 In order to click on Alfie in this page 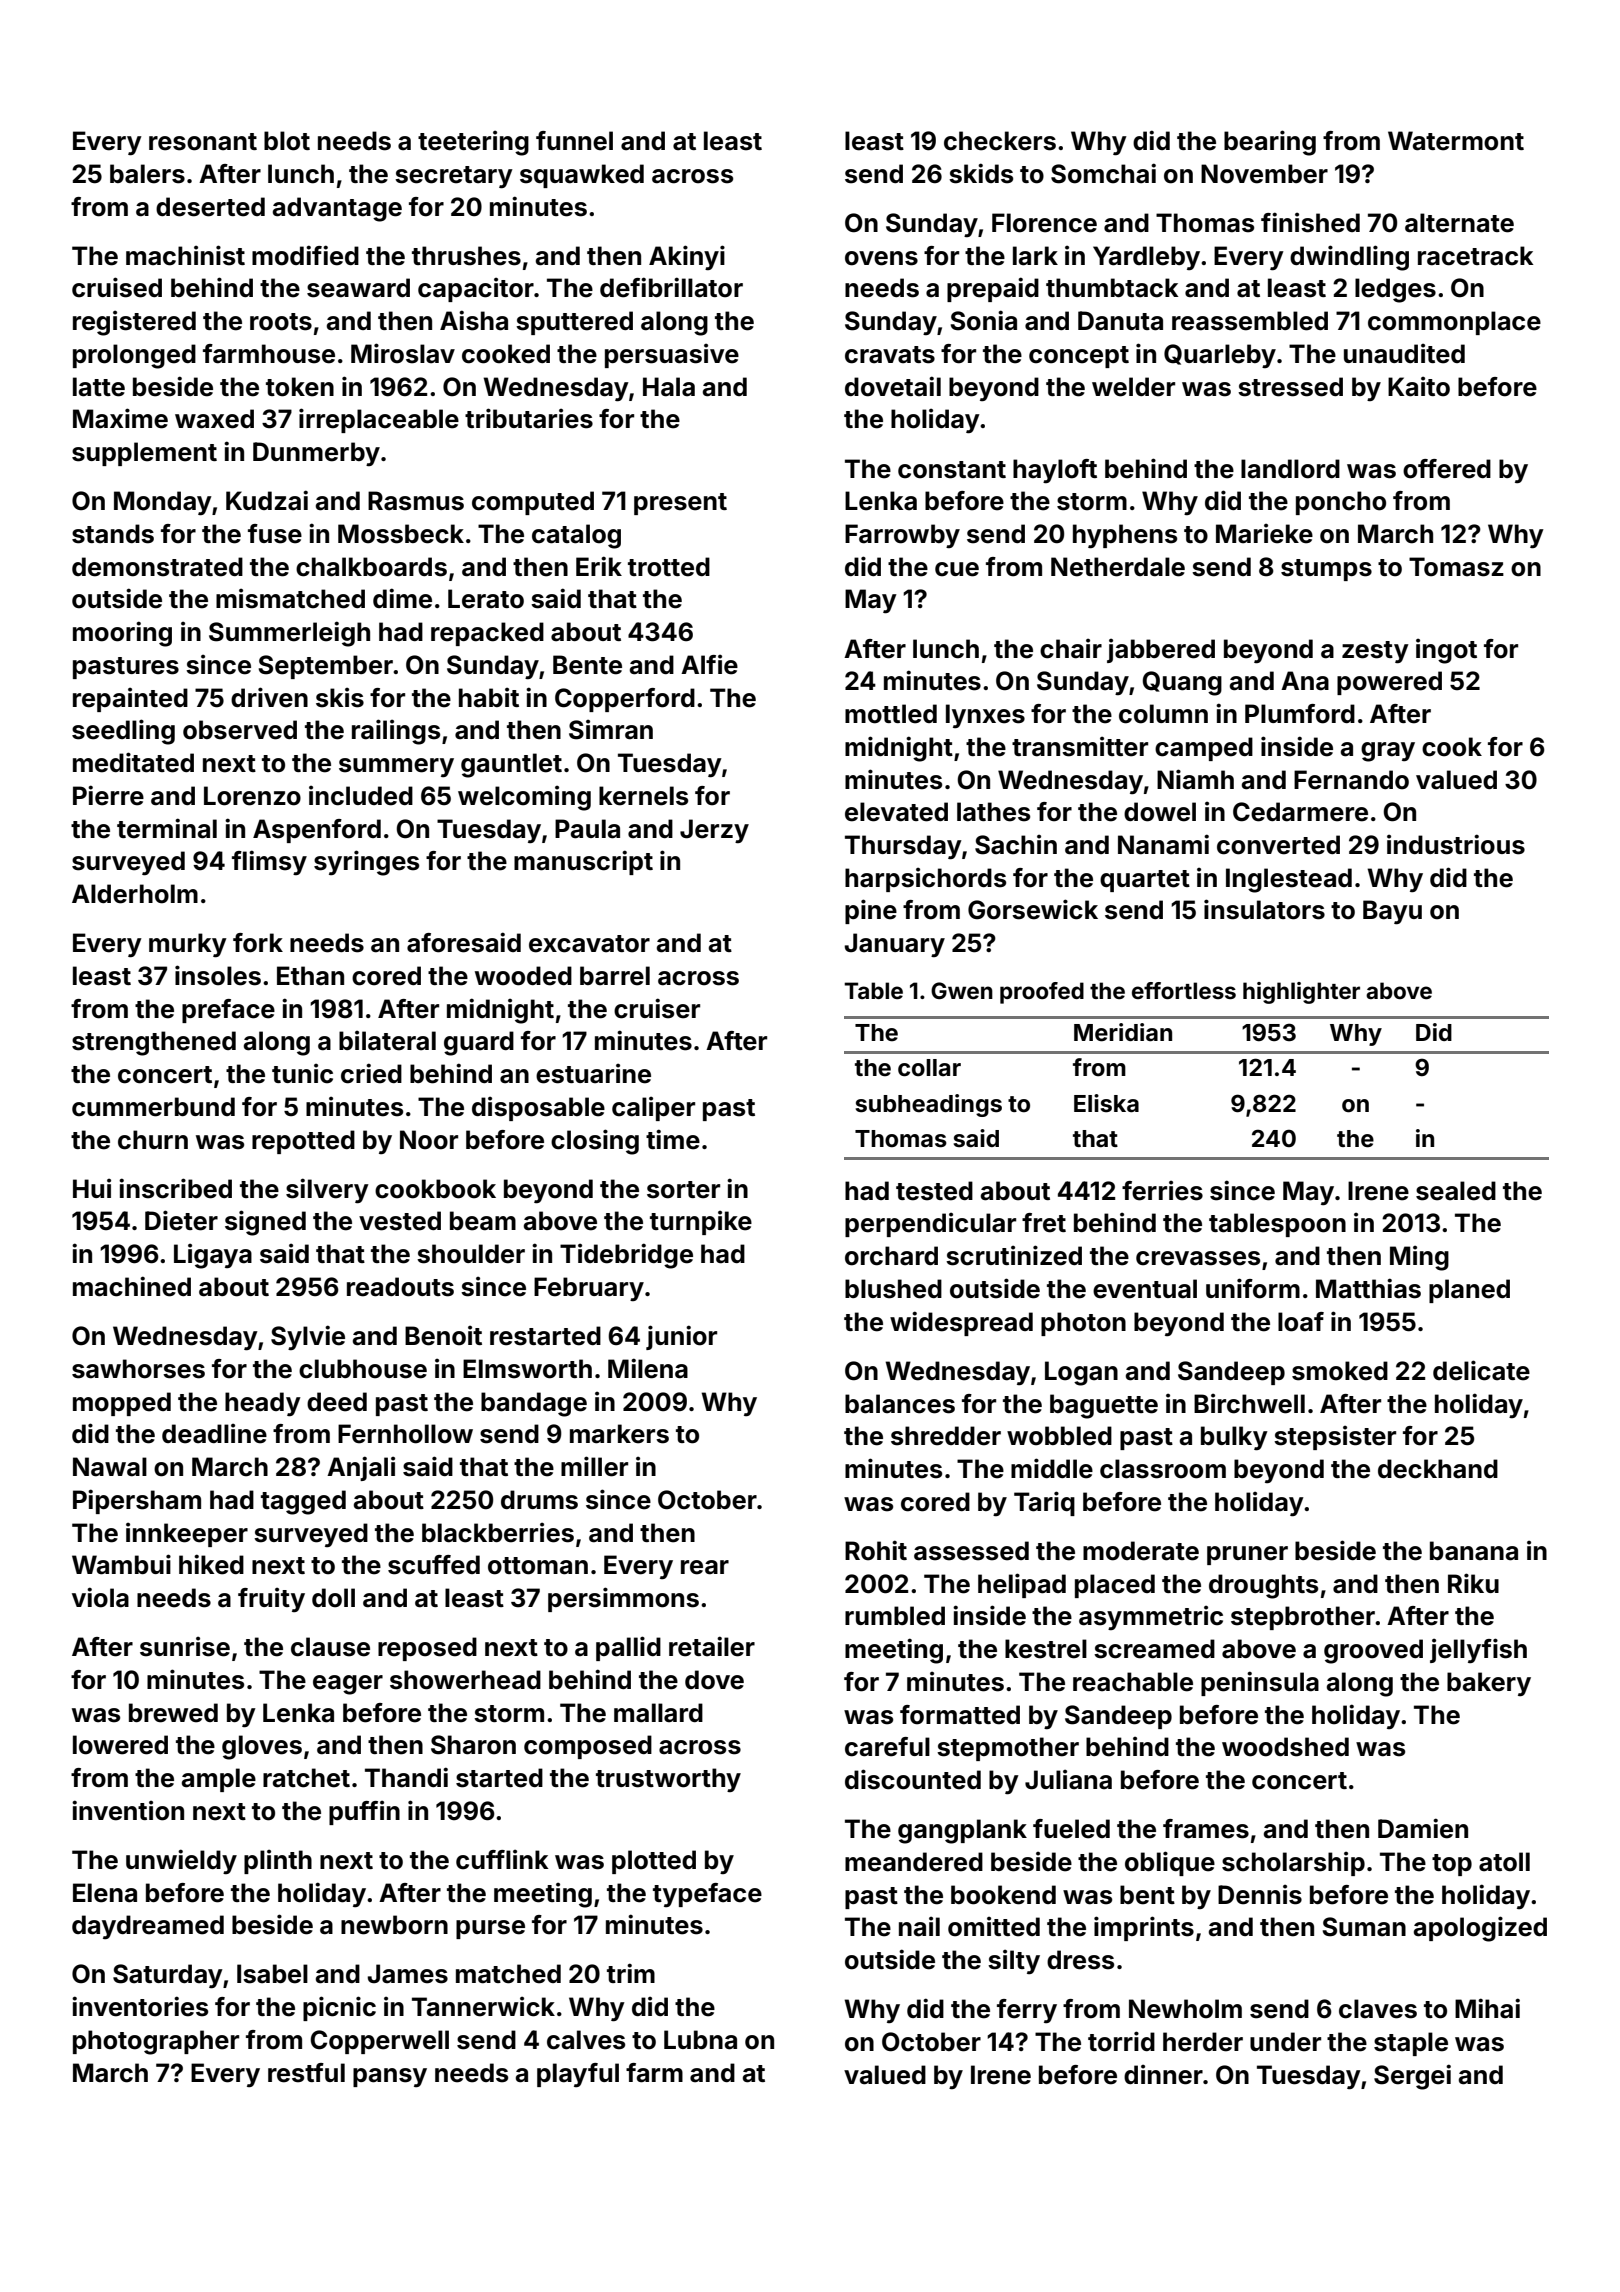, I will do `click(709, 664)`.
